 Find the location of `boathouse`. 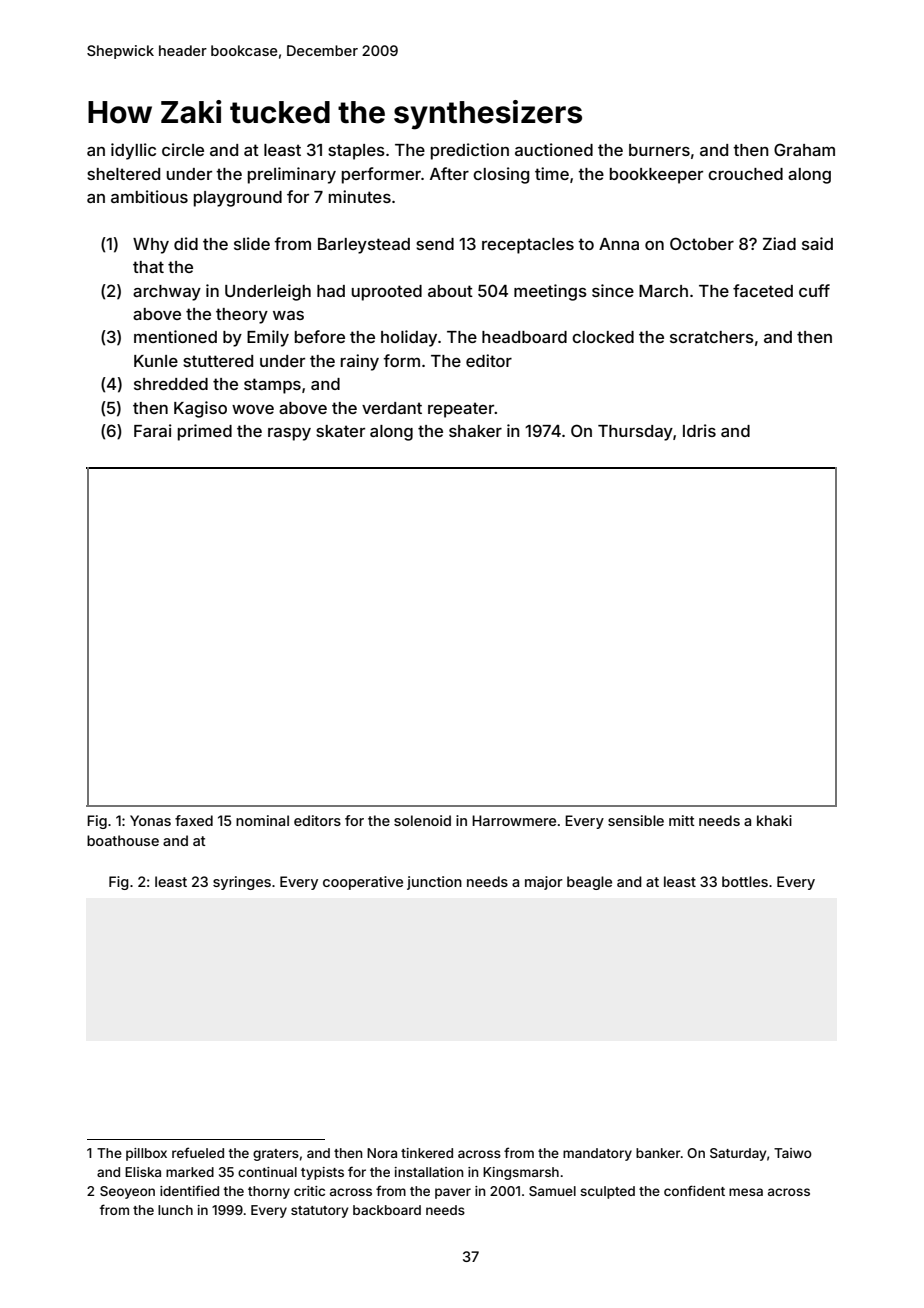

boathouse is located at coordinates (123, 840).
